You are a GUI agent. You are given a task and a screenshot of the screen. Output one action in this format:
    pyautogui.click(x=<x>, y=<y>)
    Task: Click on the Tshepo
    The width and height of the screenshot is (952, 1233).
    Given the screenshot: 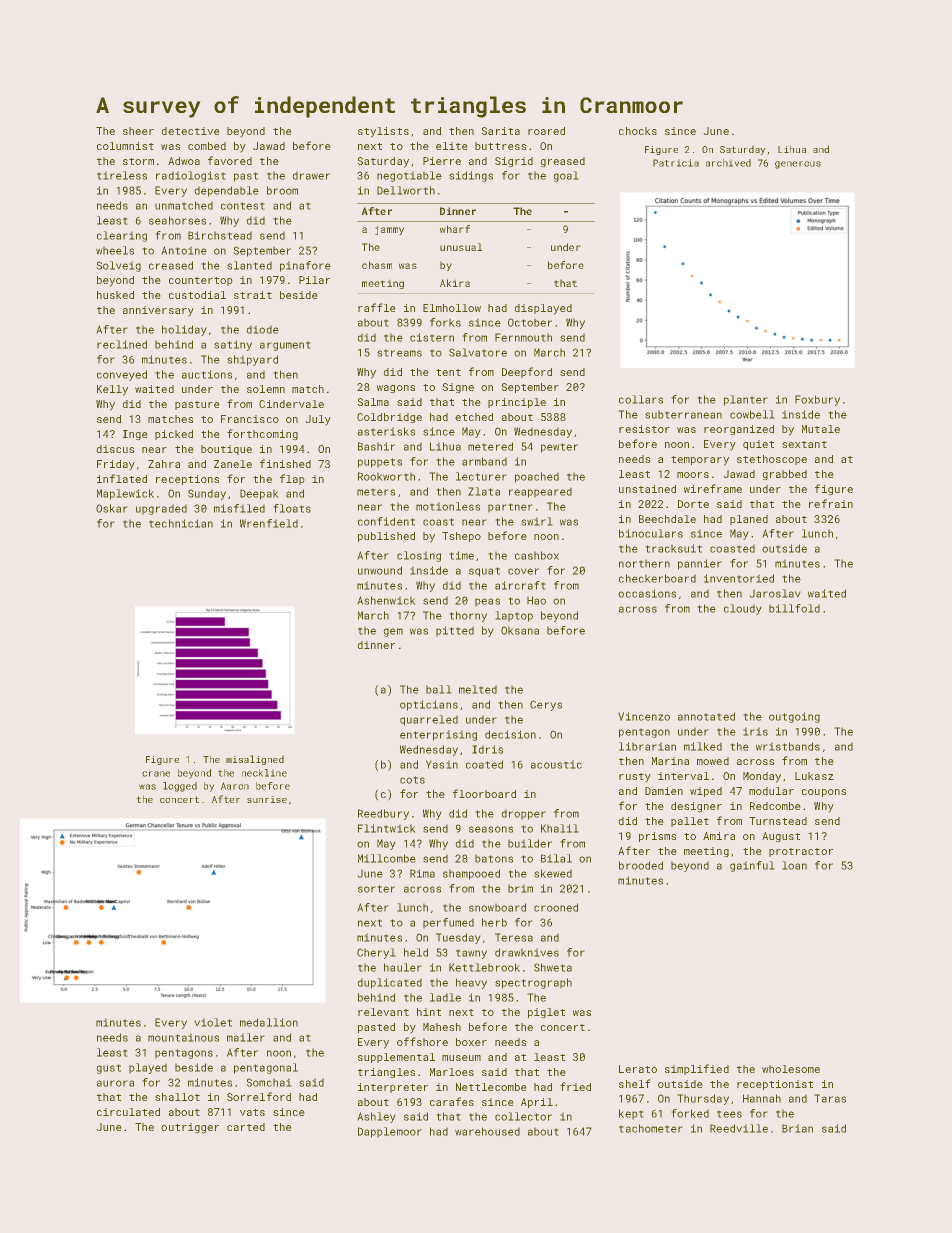 What is the action you would take?
    pyautogui.click(x=461, y=537)
